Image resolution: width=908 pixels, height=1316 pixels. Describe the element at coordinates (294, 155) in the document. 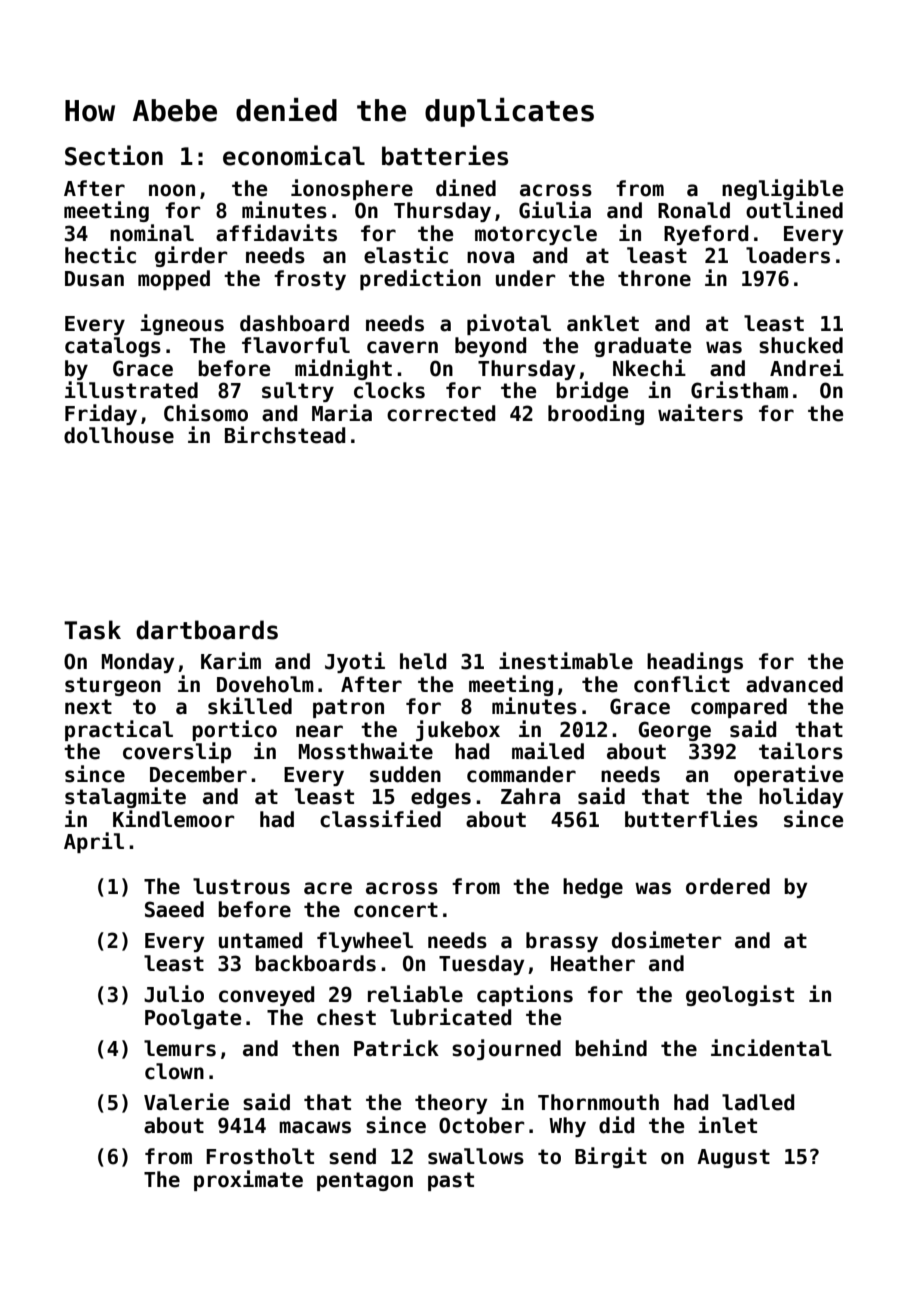

I see `economical` at that location.
